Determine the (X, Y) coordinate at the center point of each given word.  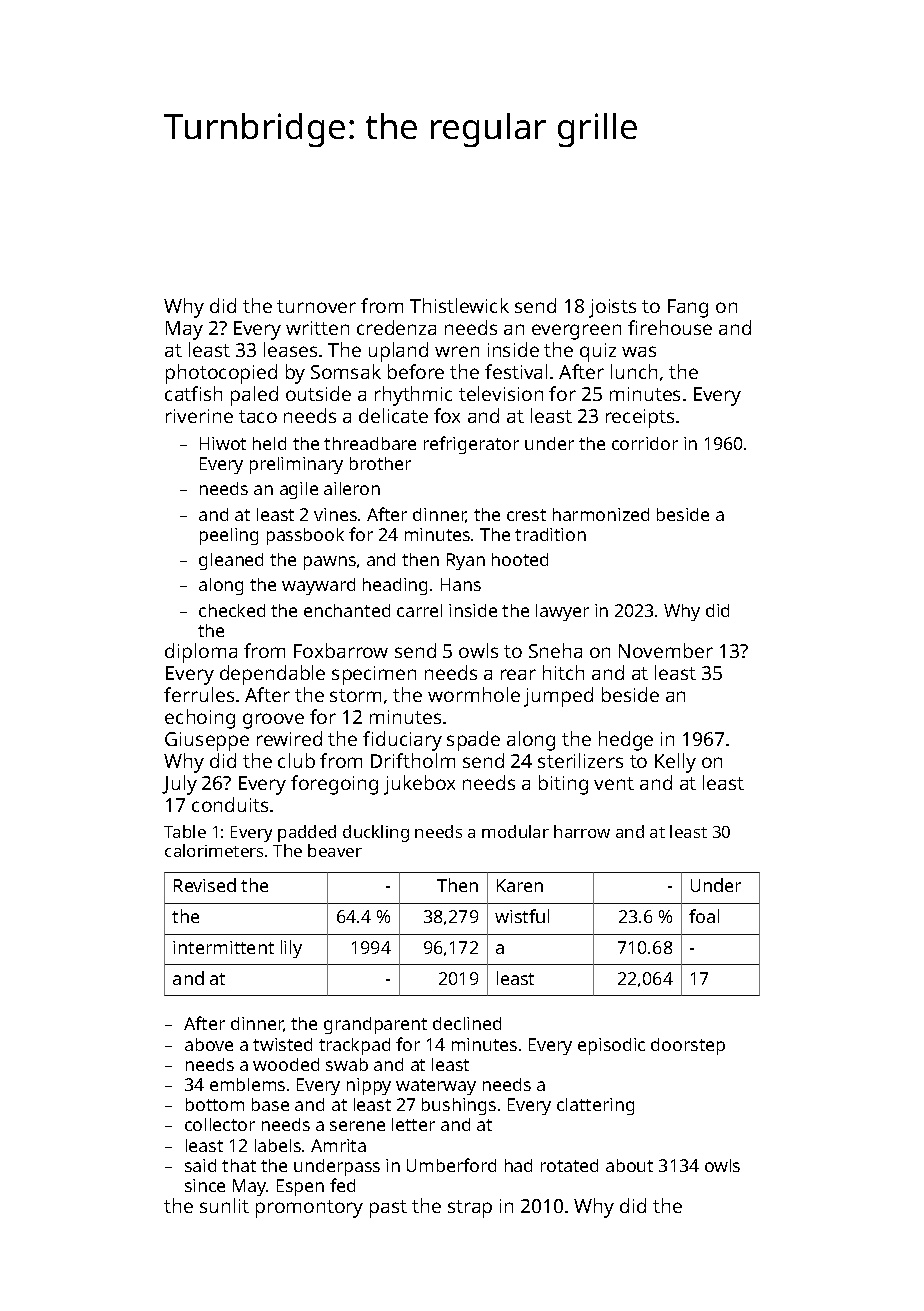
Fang (688, 308)
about (629, 1165)
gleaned (231, 561)
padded (307, 833)
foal (704, 916)
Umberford (451, 1165)
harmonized (601, 514)
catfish (193, 393)
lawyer (562, 612)
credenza (396, 327)
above (209, 1044)
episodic (611, 1046)
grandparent (375, 1025)
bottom (215, 1104)
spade (473, 741)
